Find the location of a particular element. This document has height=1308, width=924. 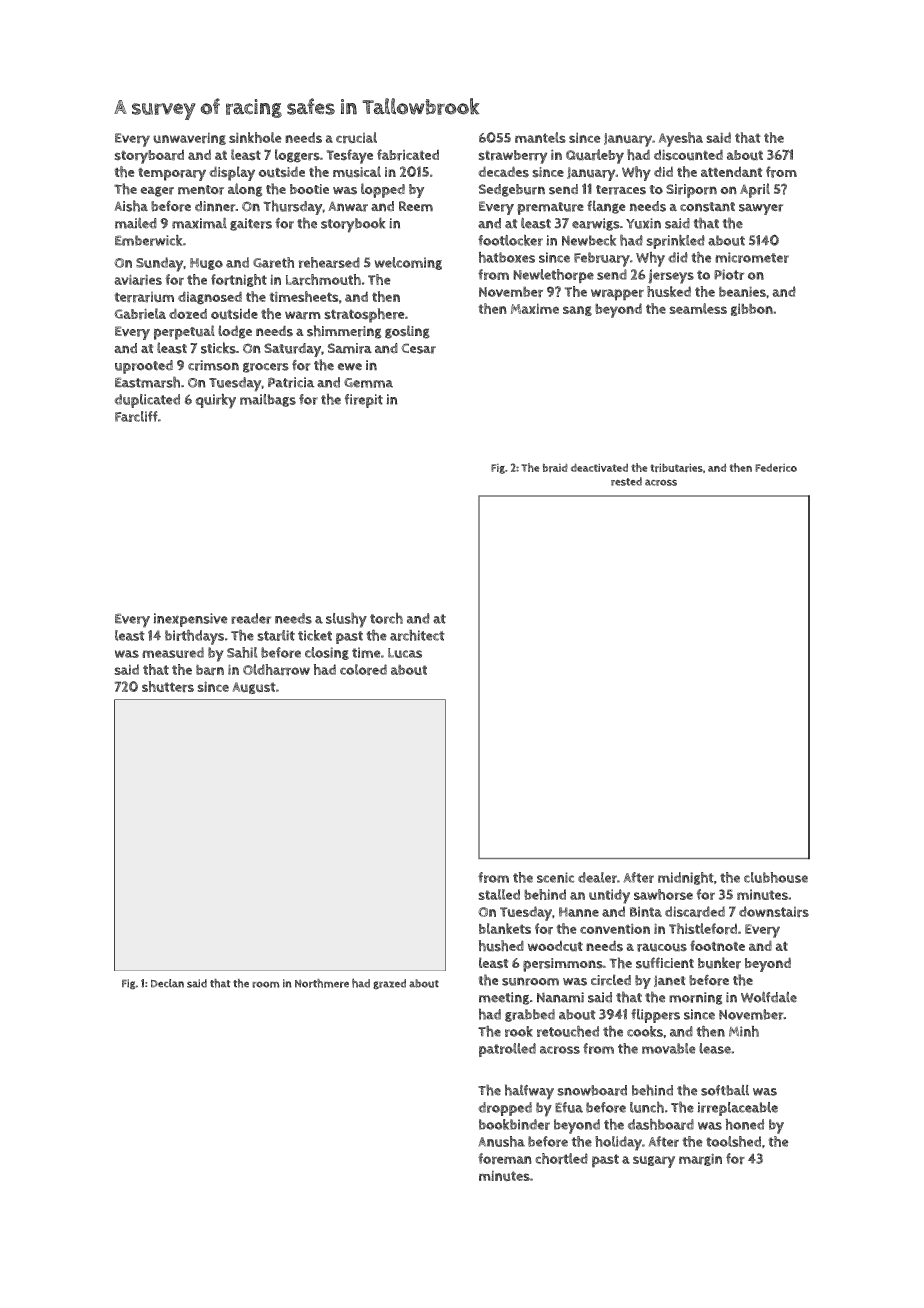

torch is located at coordinates (386, 618).
